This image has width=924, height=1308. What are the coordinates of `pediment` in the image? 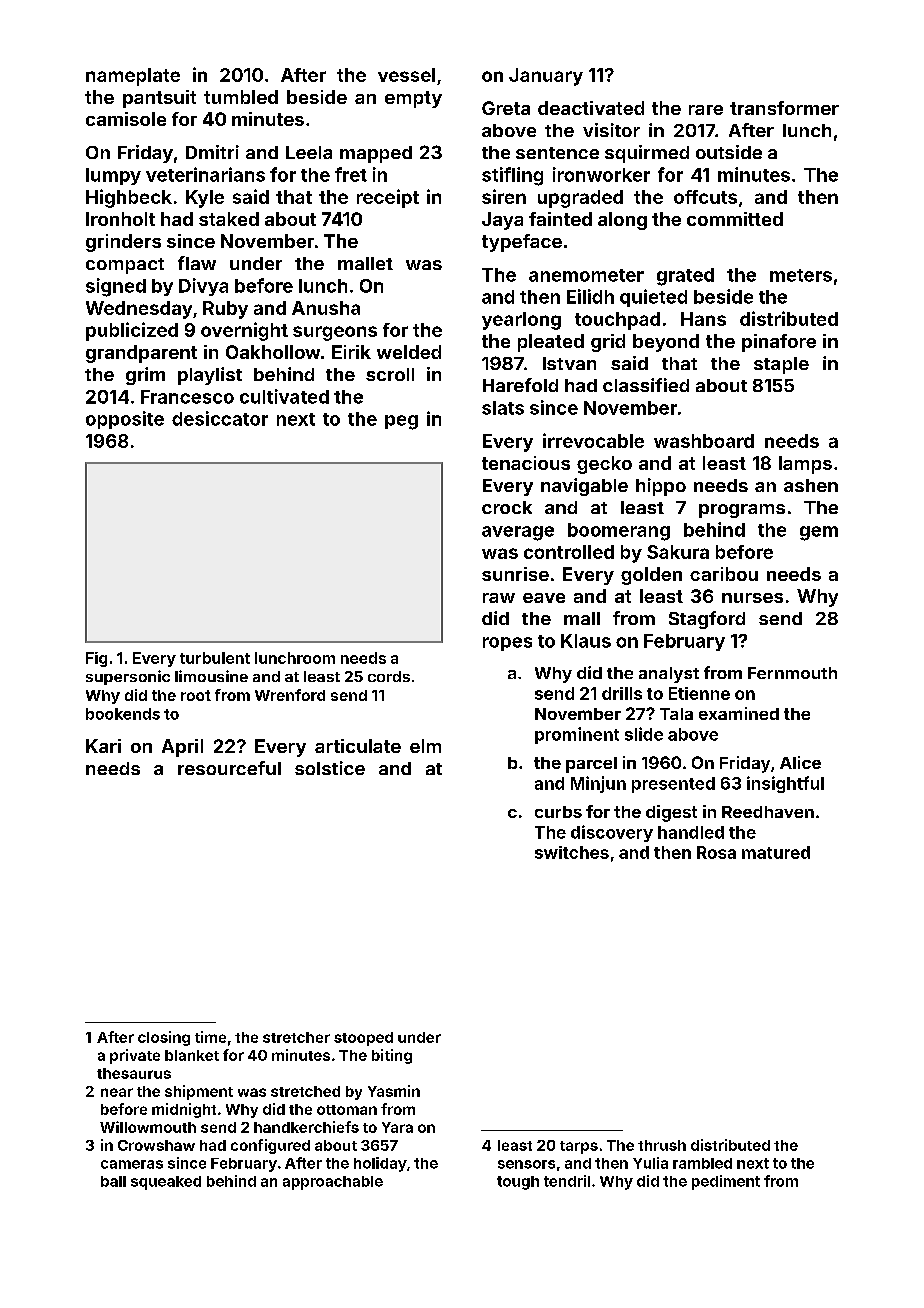 It's located at (726, 1182).
